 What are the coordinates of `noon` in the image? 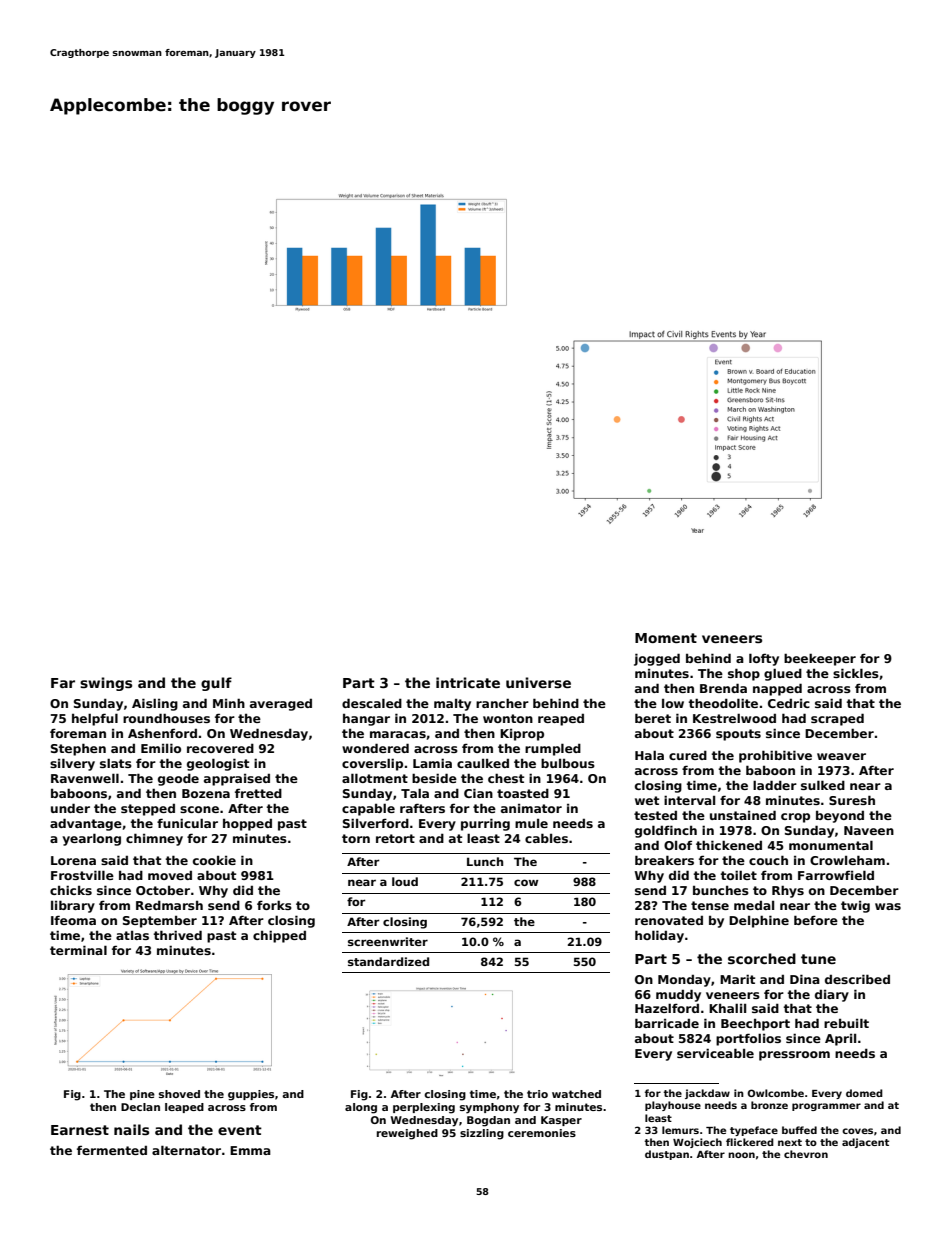 It's located at (741, 1155).
